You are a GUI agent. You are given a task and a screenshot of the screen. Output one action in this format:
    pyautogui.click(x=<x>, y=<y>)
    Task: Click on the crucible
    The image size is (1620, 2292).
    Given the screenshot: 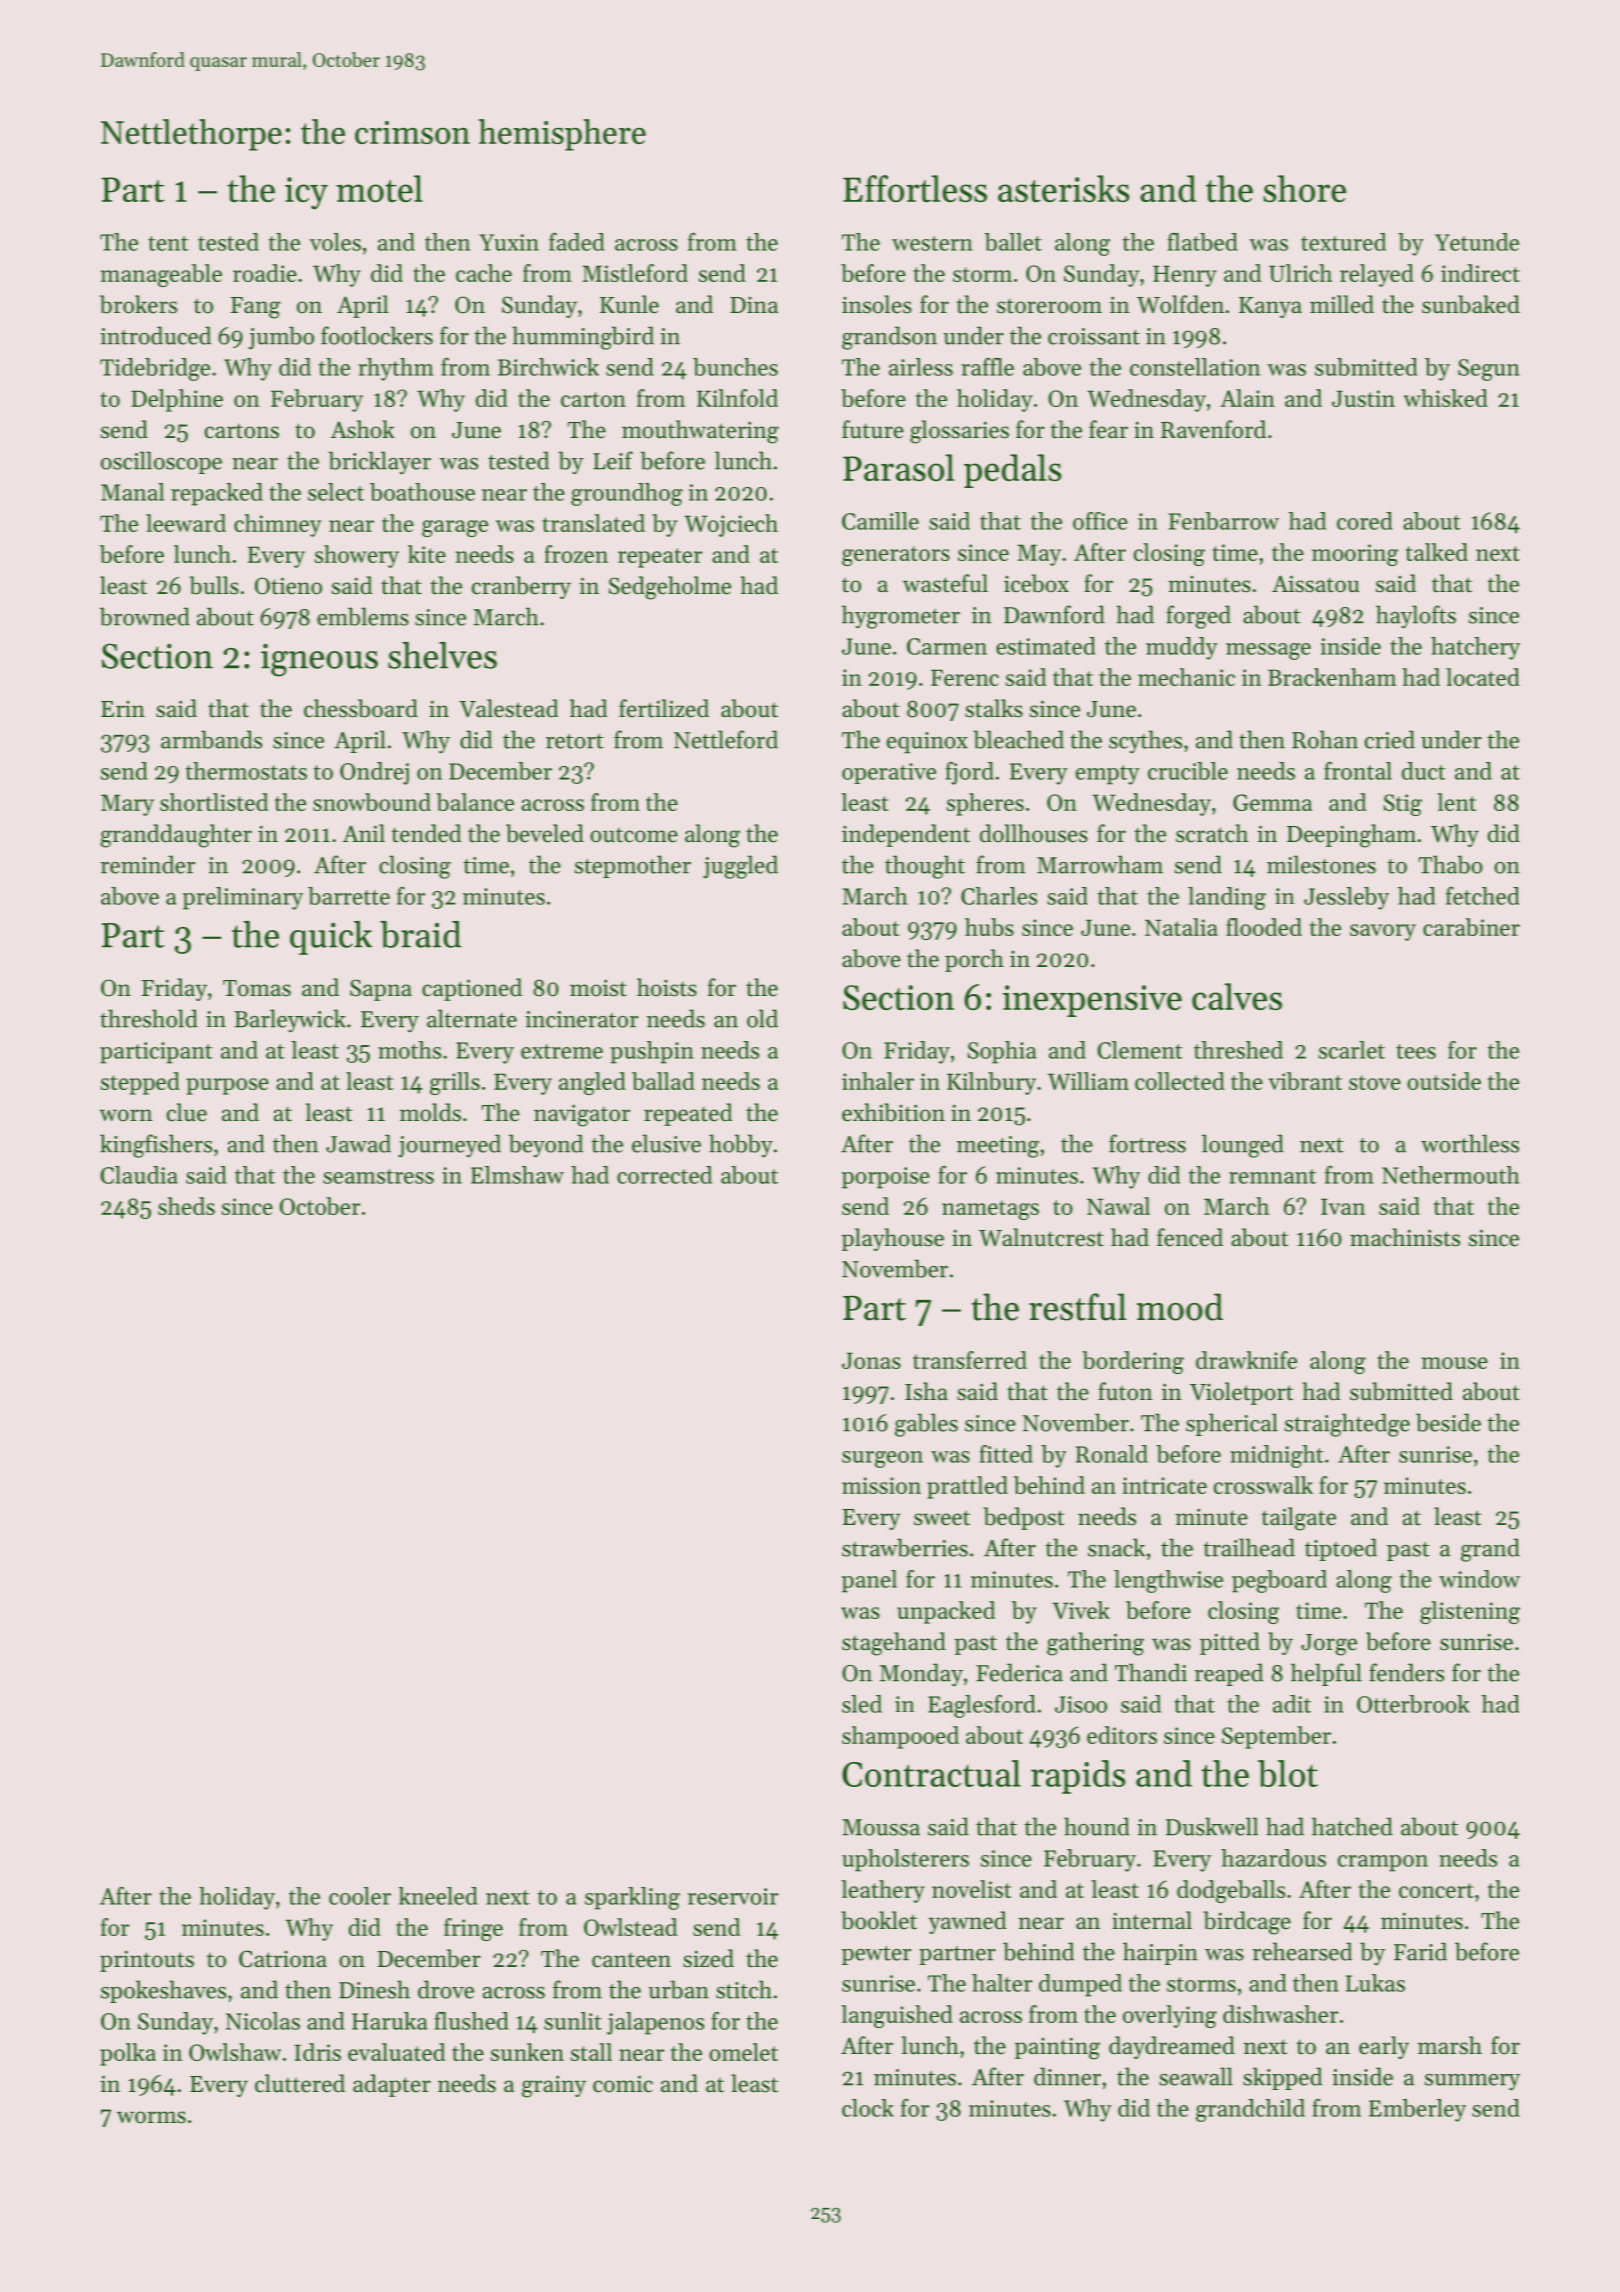 What is the action you would take?
    pyautogui.click(x=1188, y=771)
